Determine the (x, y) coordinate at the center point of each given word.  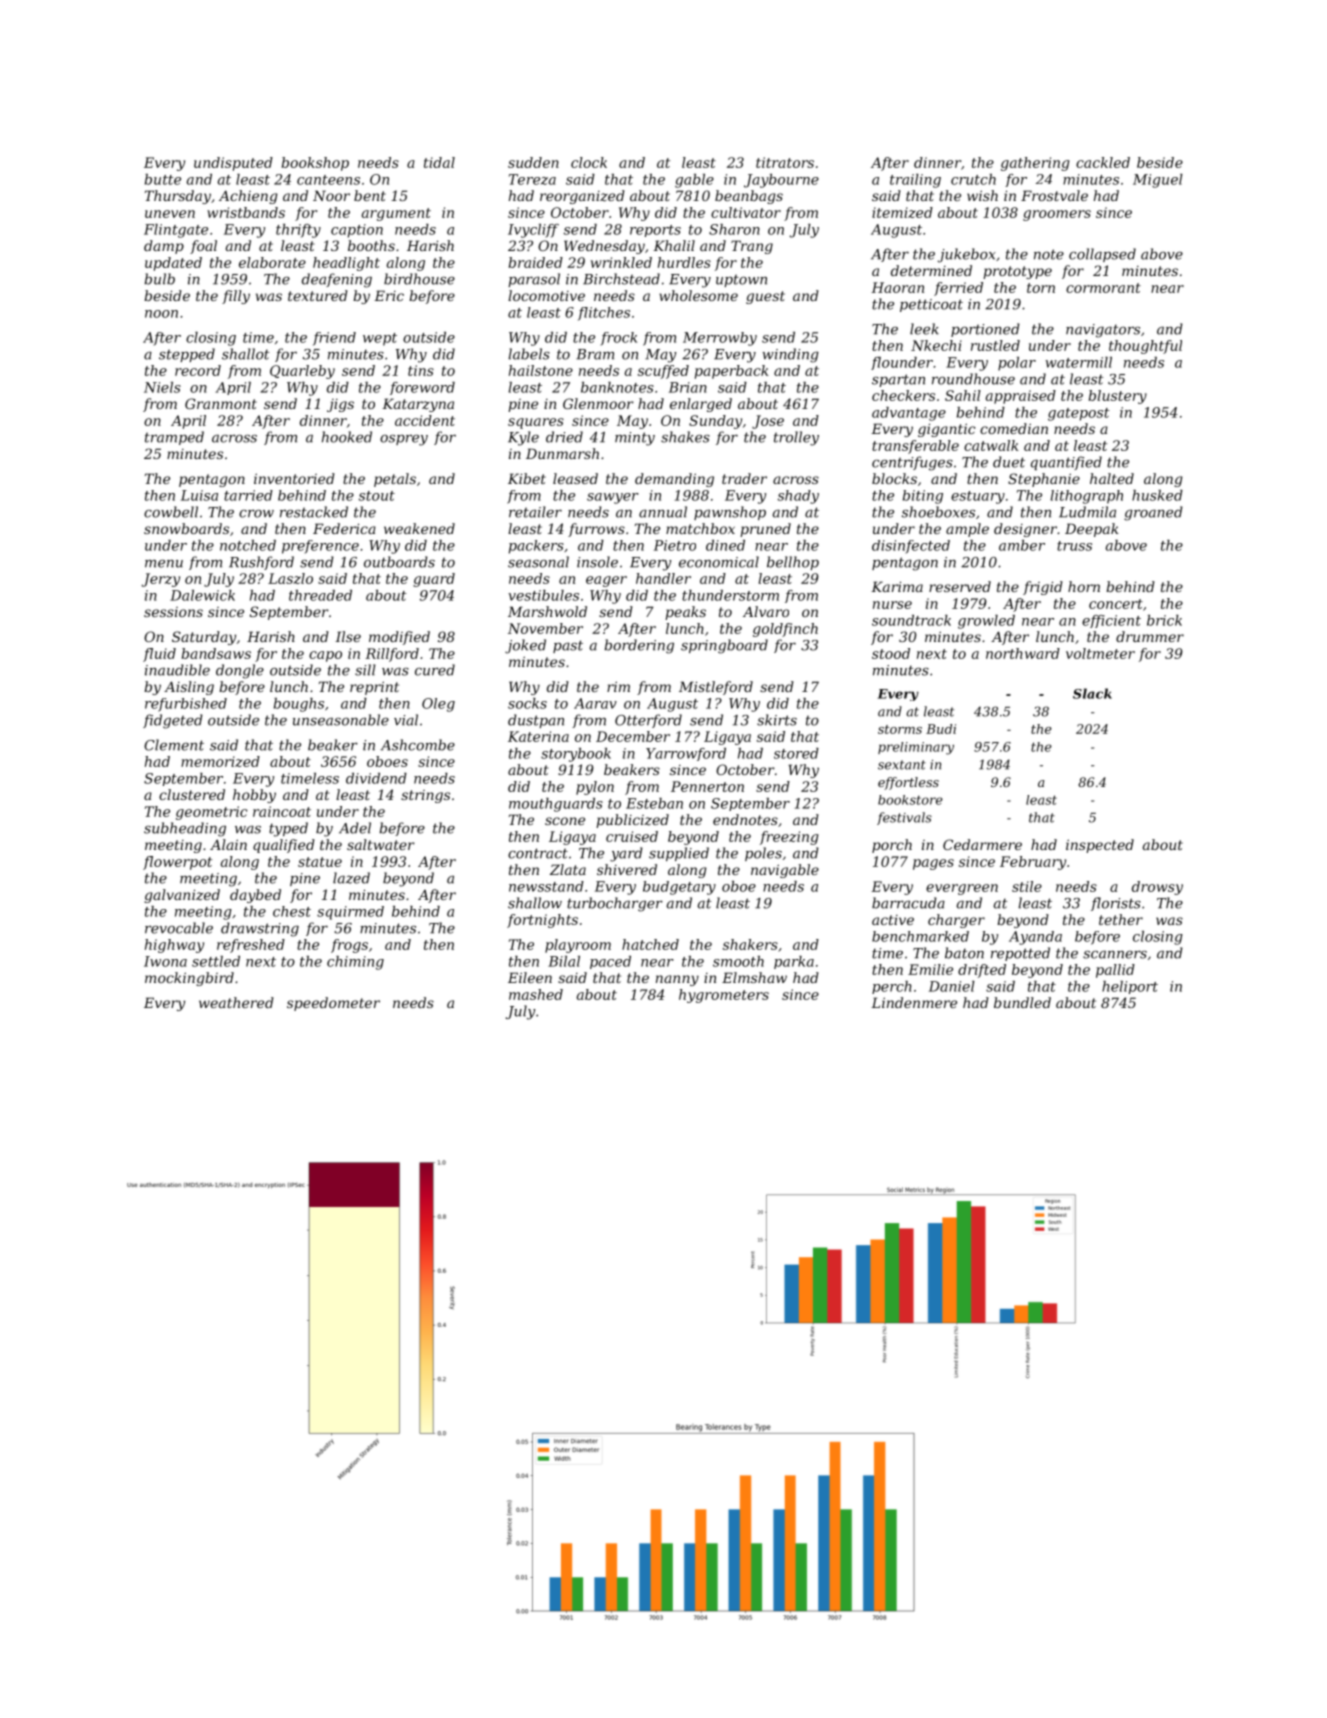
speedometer (333, 1004)
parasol (534, 280)
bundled (1022, 1002)
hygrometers (724, 996)
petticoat (931, 305)
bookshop (315, 164)
